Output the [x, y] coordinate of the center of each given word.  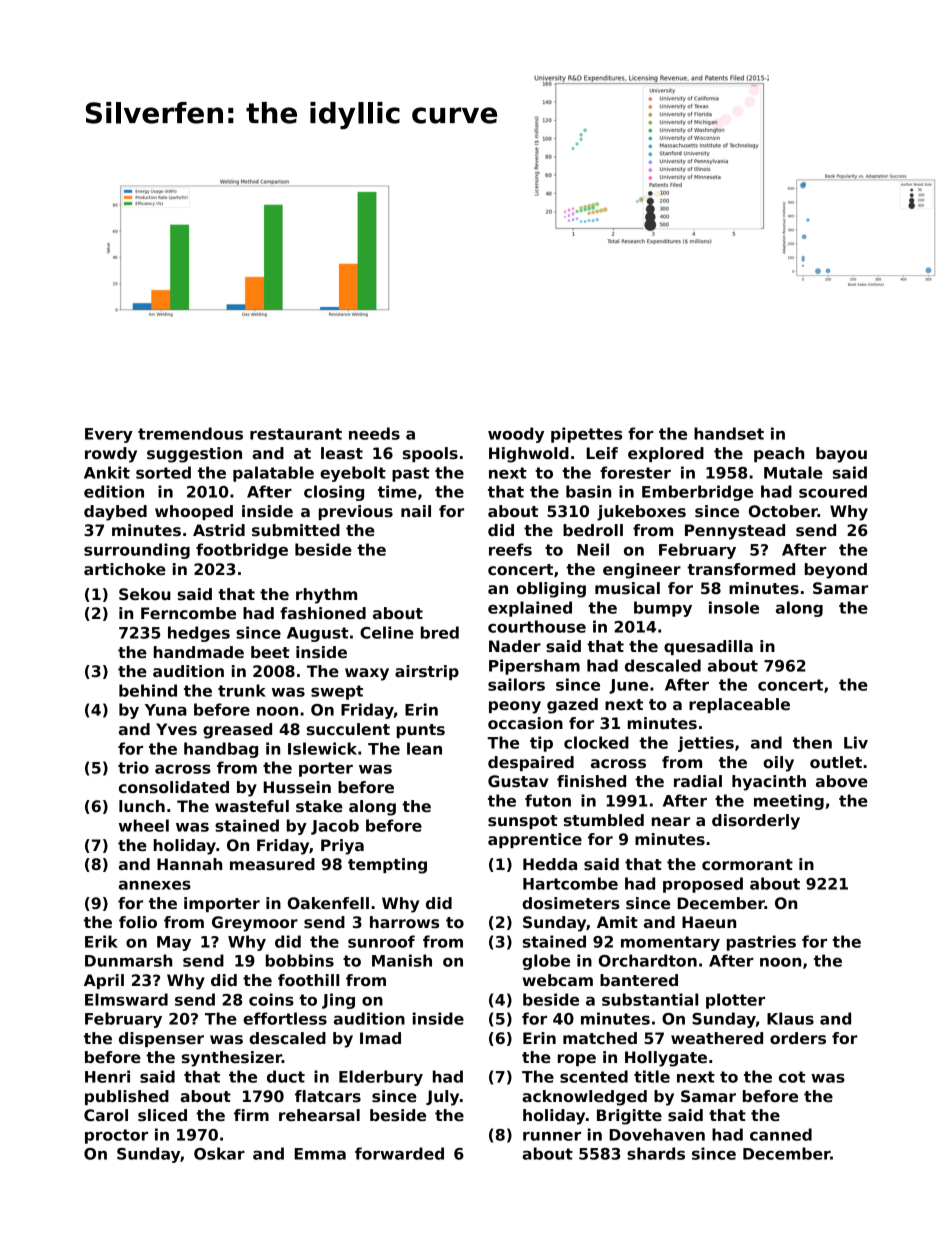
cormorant [747, 864]
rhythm [326, 596]
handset [729, 433]
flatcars [328, 1096]
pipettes [586, 435]
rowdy [111, 455]
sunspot [523, 822]
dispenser [161, 1039]
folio [138, 922]
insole [734, 607]
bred [440, 632]
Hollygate [666, 1059]
